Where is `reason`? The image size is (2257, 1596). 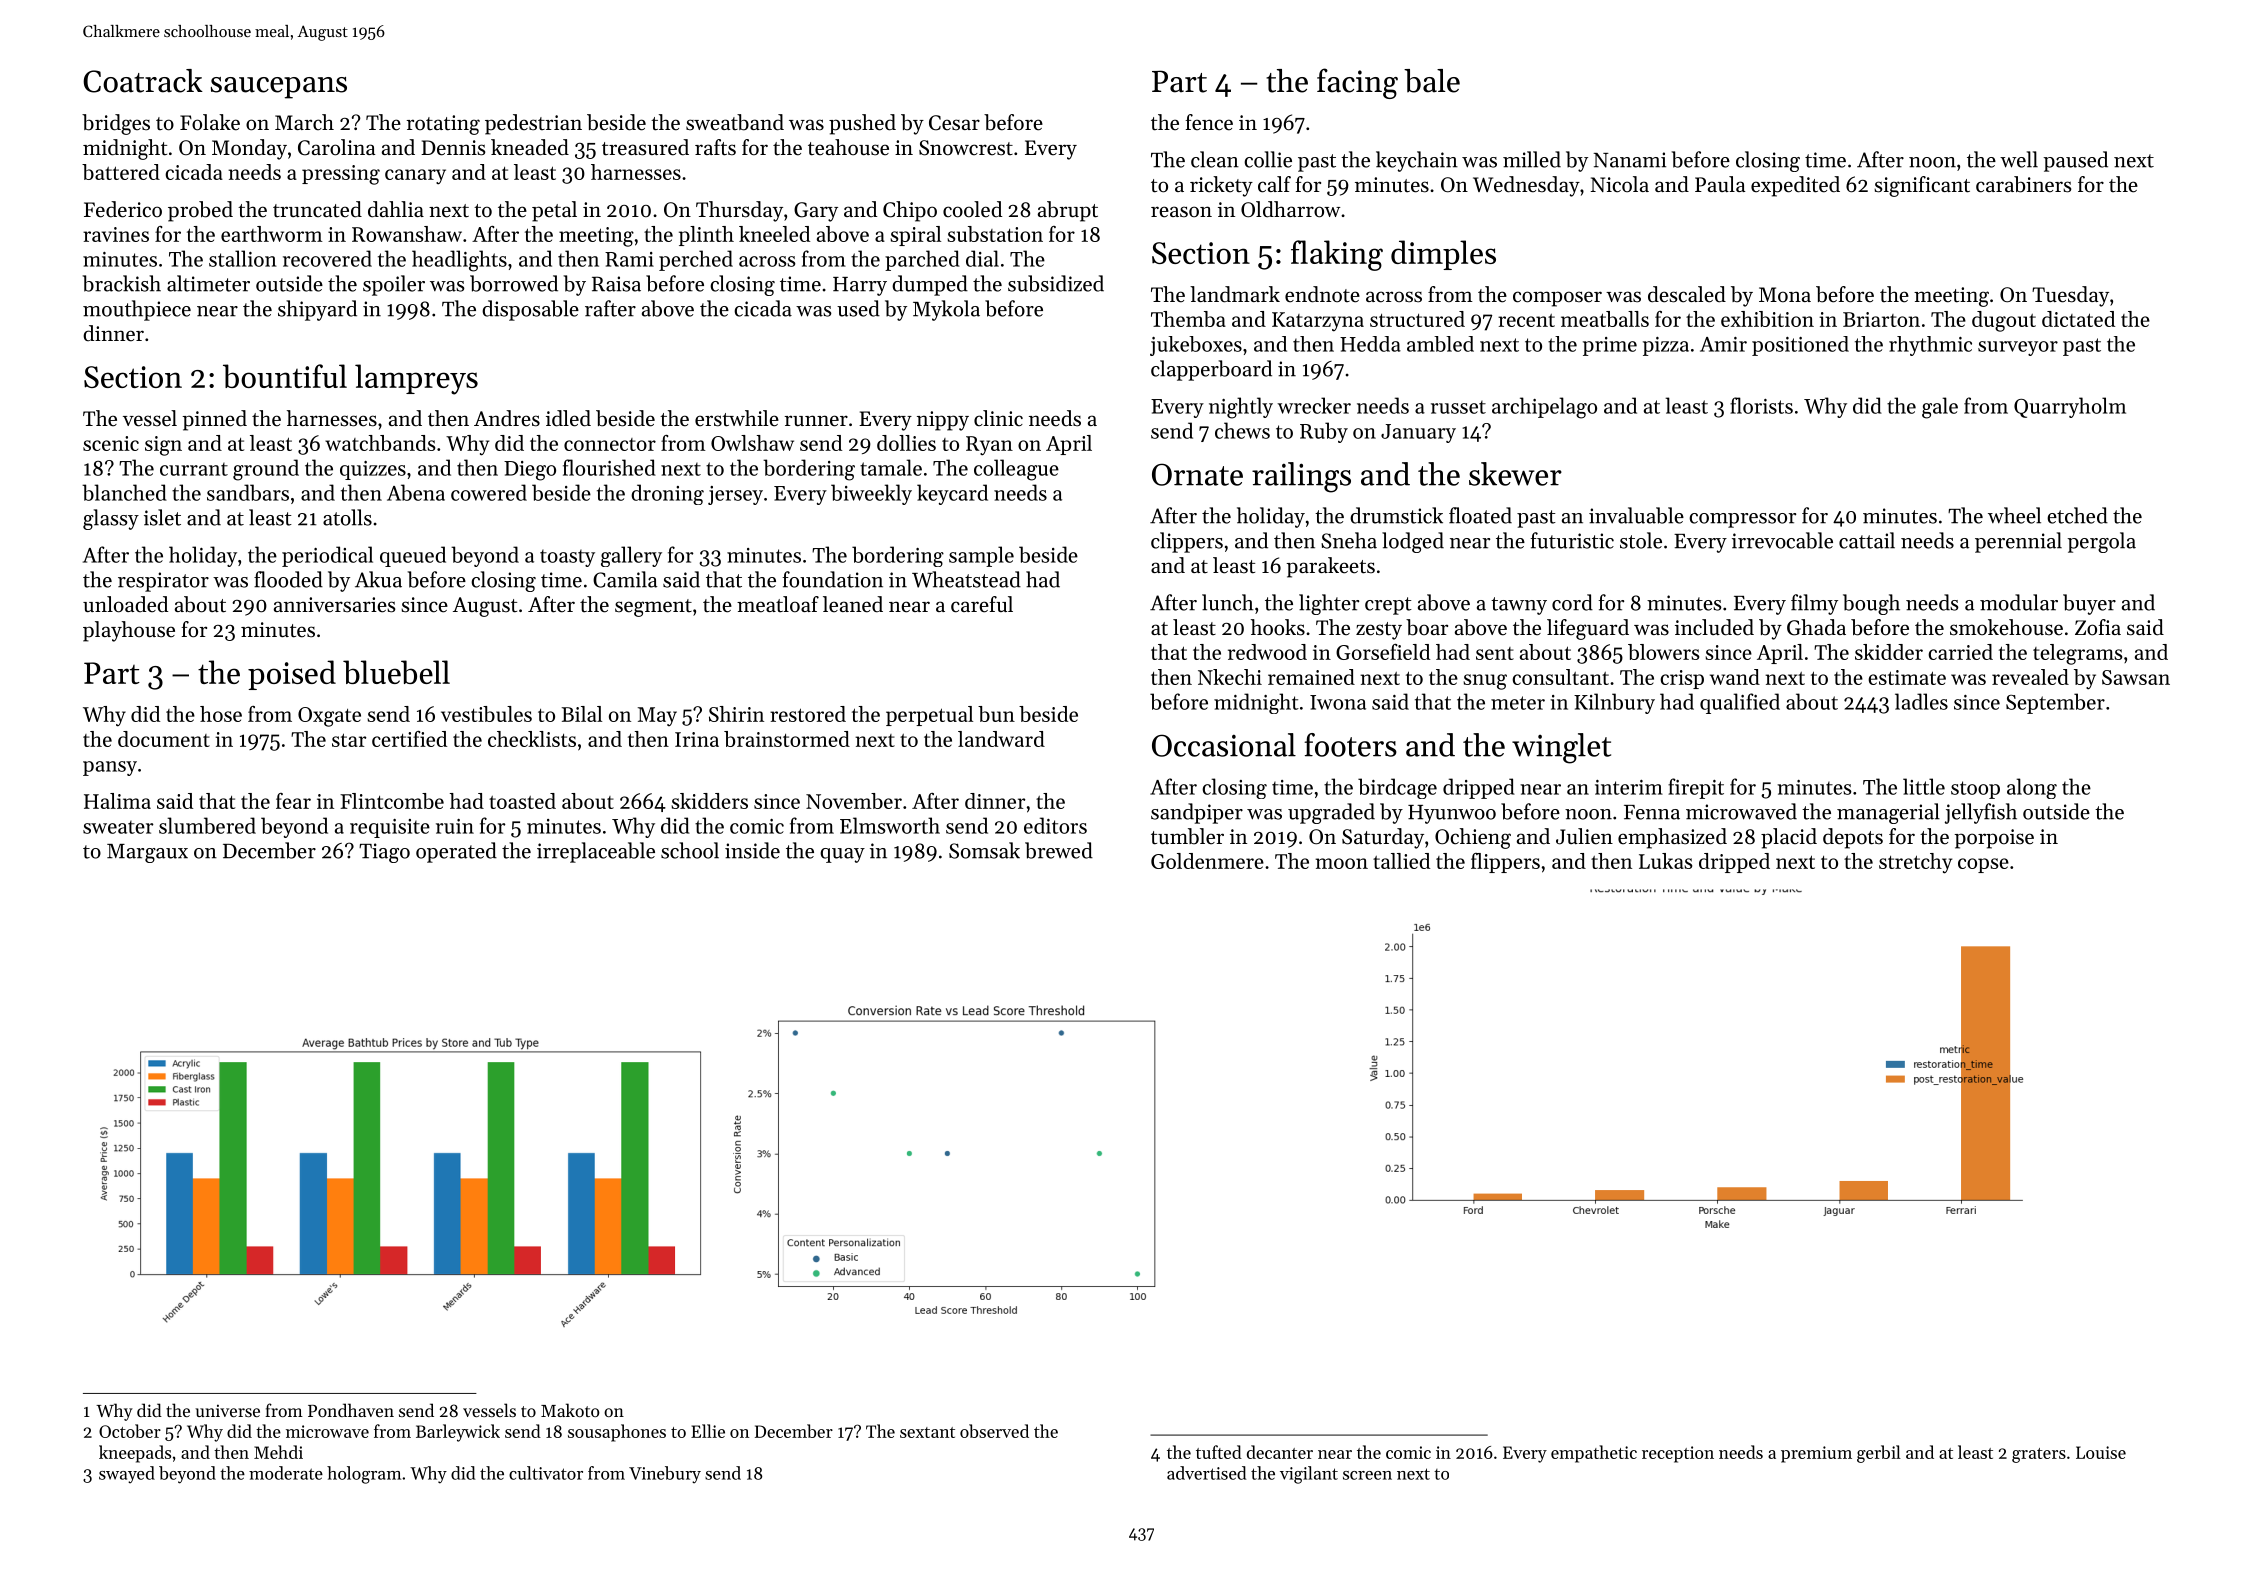 reason is located at coordinates (1181, 212).
